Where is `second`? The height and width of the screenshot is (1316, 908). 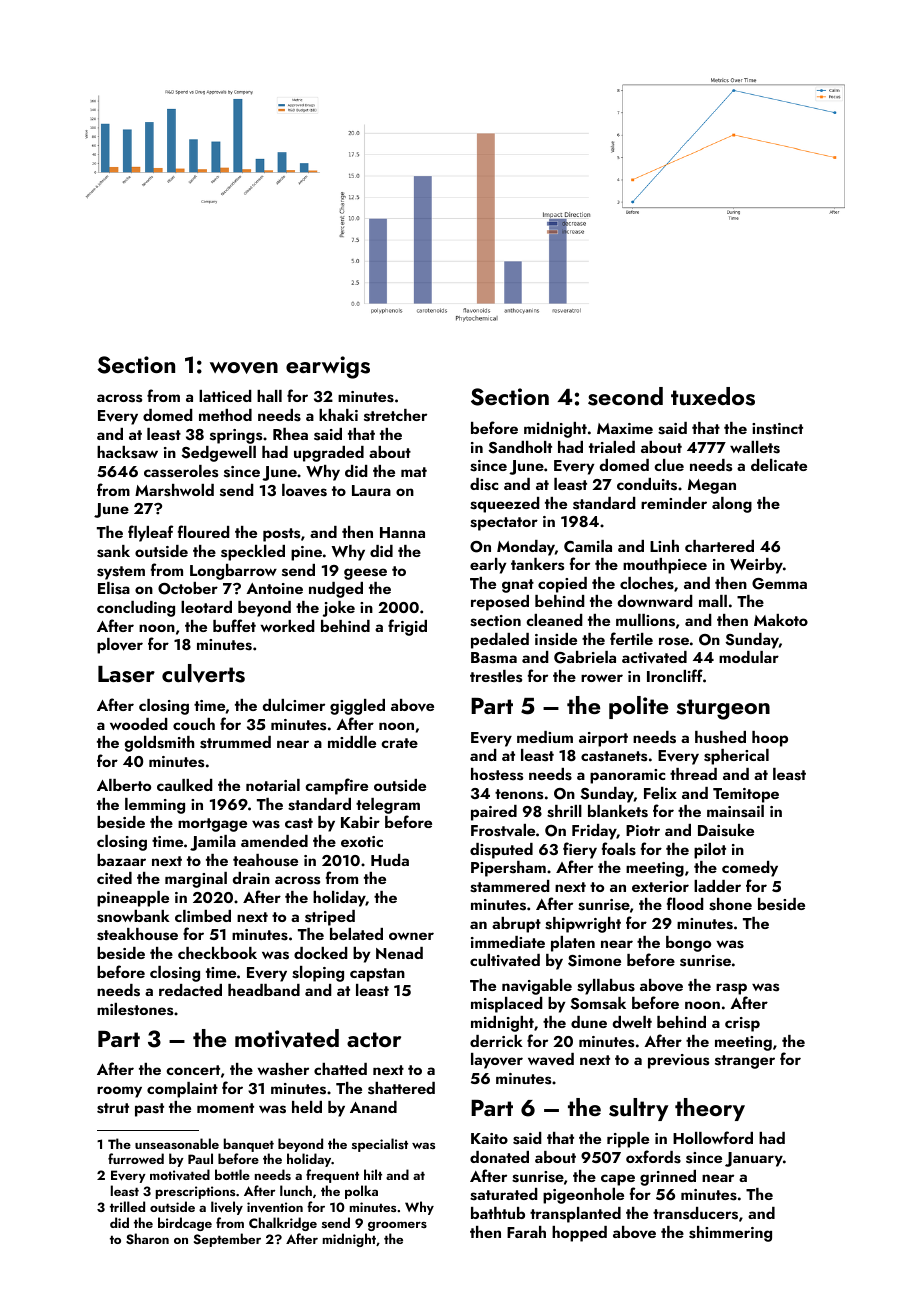
second is located at coordinates (625, 396).
